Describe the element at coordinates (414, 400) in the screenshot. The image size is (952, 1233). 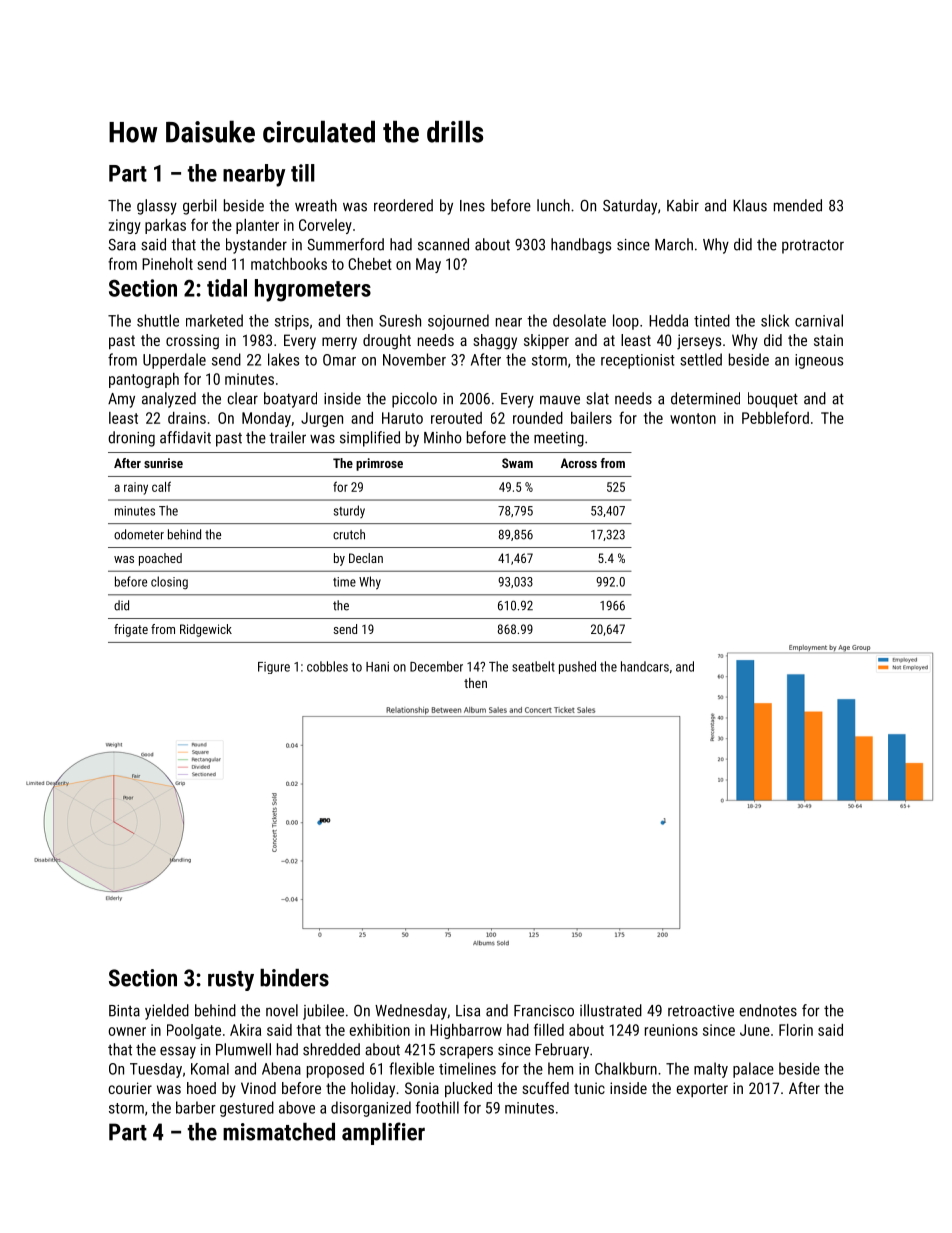
I see `piccolo` at that location.
